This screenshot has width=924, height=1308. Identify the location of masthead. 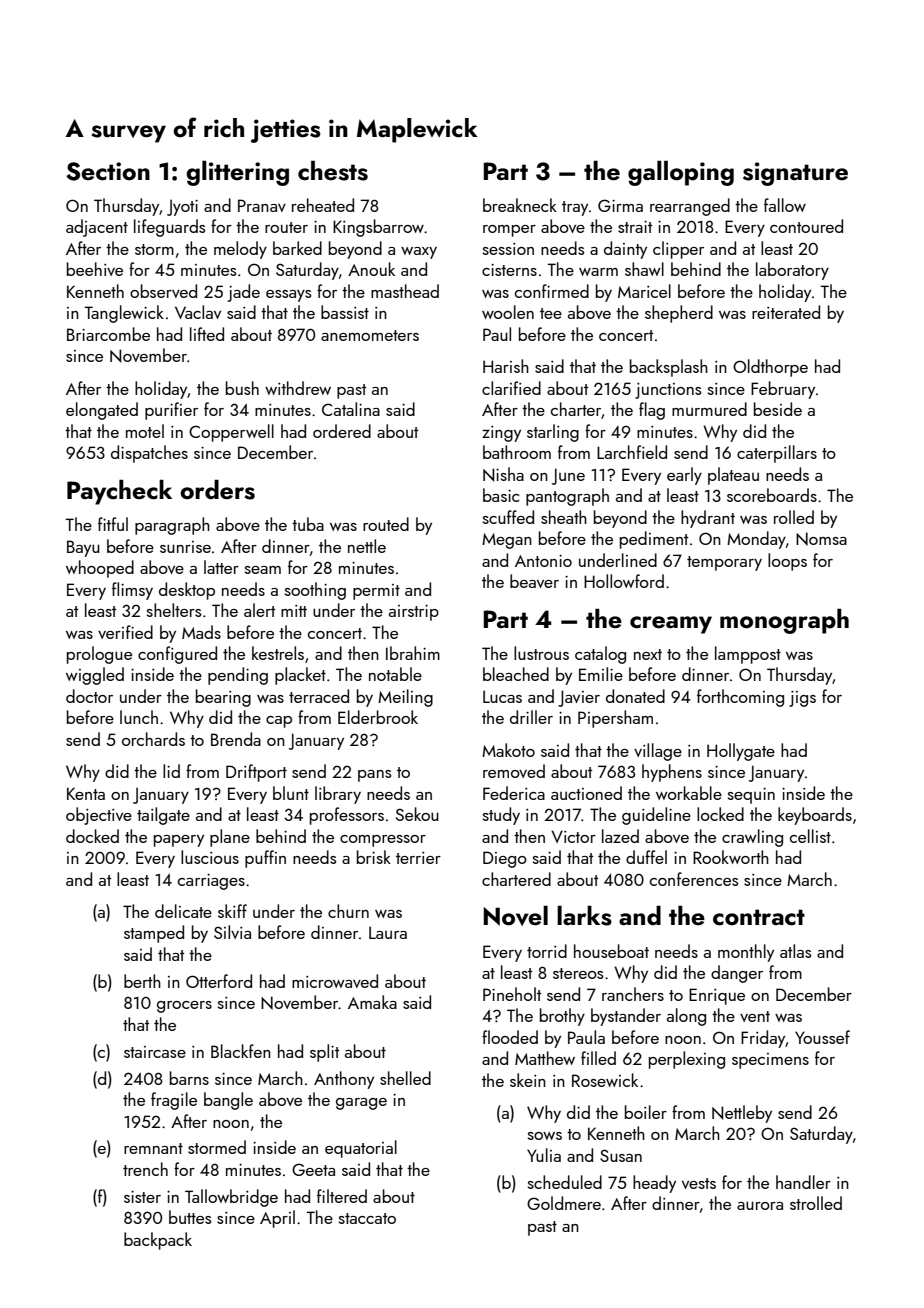
(405, 291).
